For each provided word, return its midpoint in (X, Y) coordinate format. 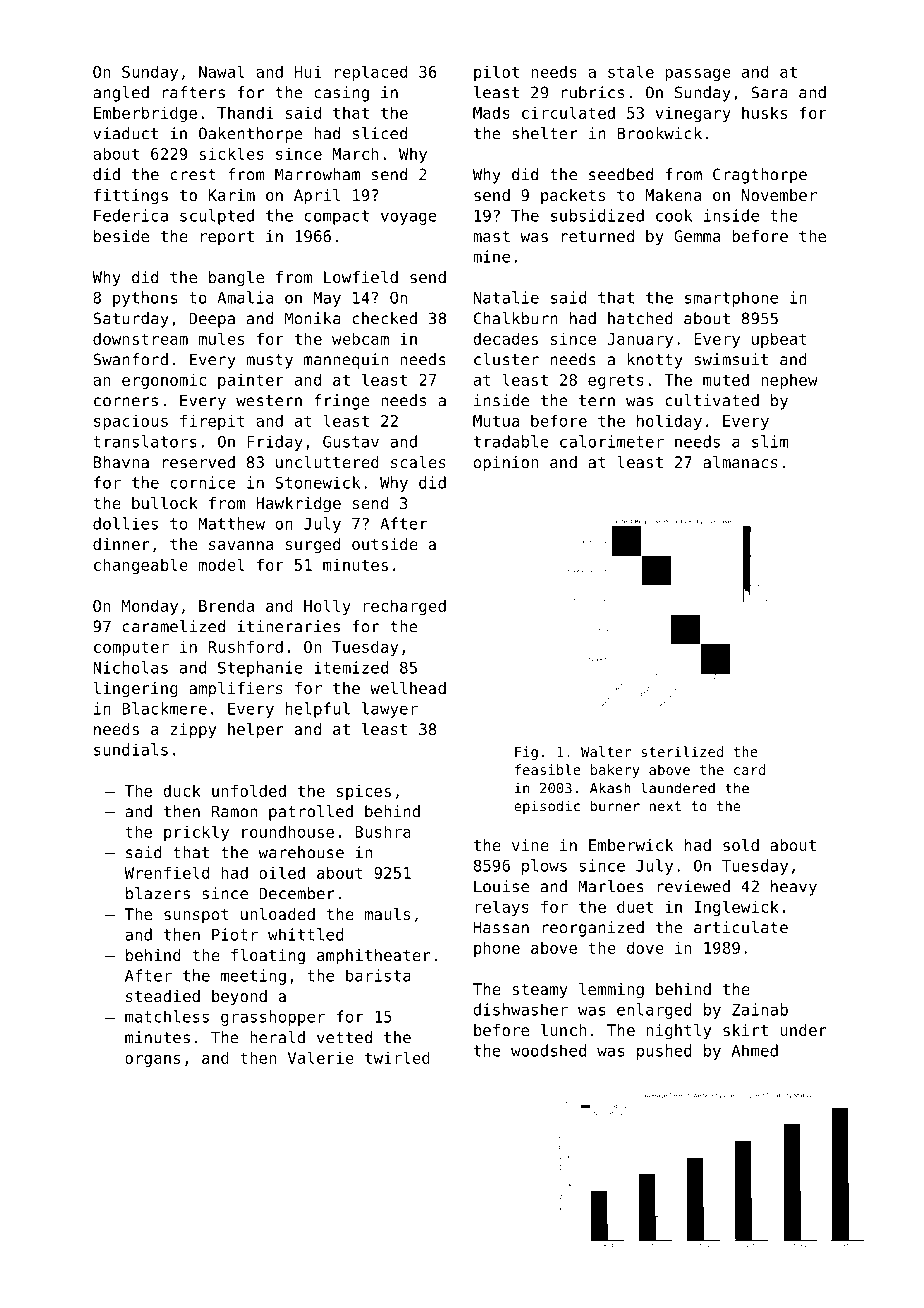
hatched (640, 318)
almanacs (740, 462)
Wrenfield (166, 872)
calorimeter (612, 441)
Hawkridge (298, 505)
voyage (409, 218)
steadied (163, 996)
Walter (606, 751)
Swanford (130, 359)
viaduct (125, 133)
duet (635, 906)
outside (385, 544)
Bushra (383, 831)
